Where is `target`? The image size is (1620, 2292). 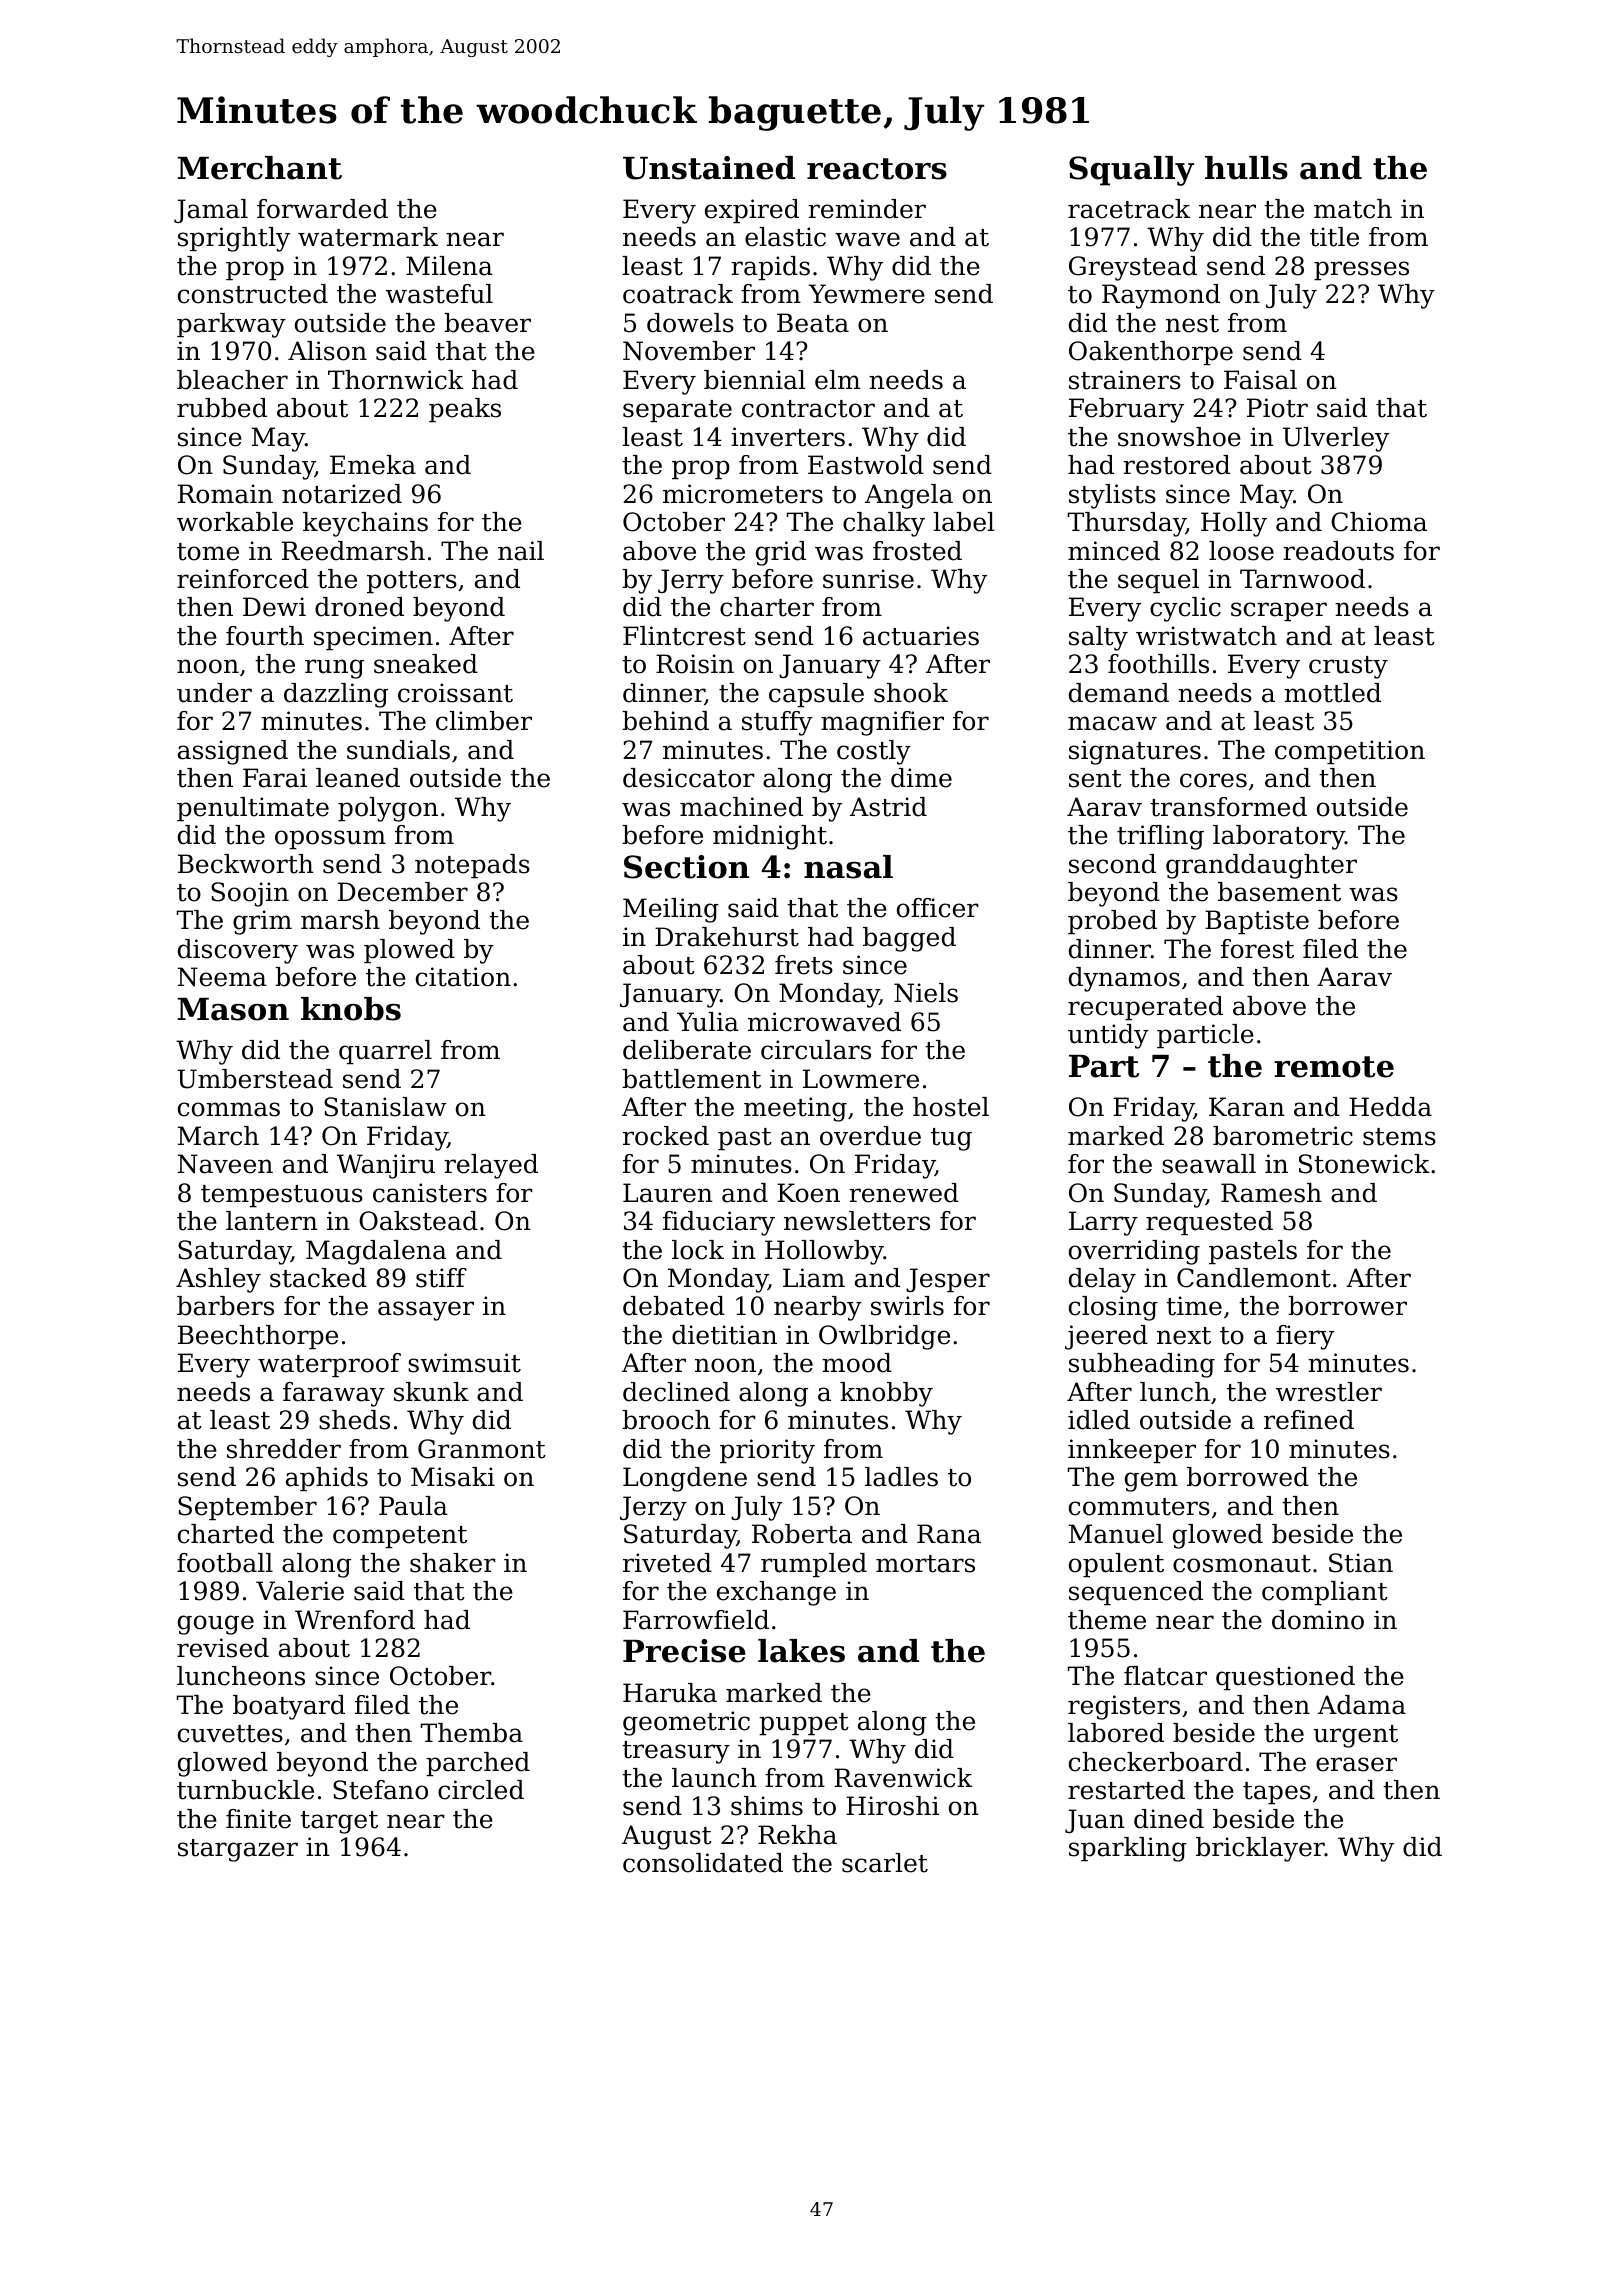 target is located at coordinates (339, 1822).
